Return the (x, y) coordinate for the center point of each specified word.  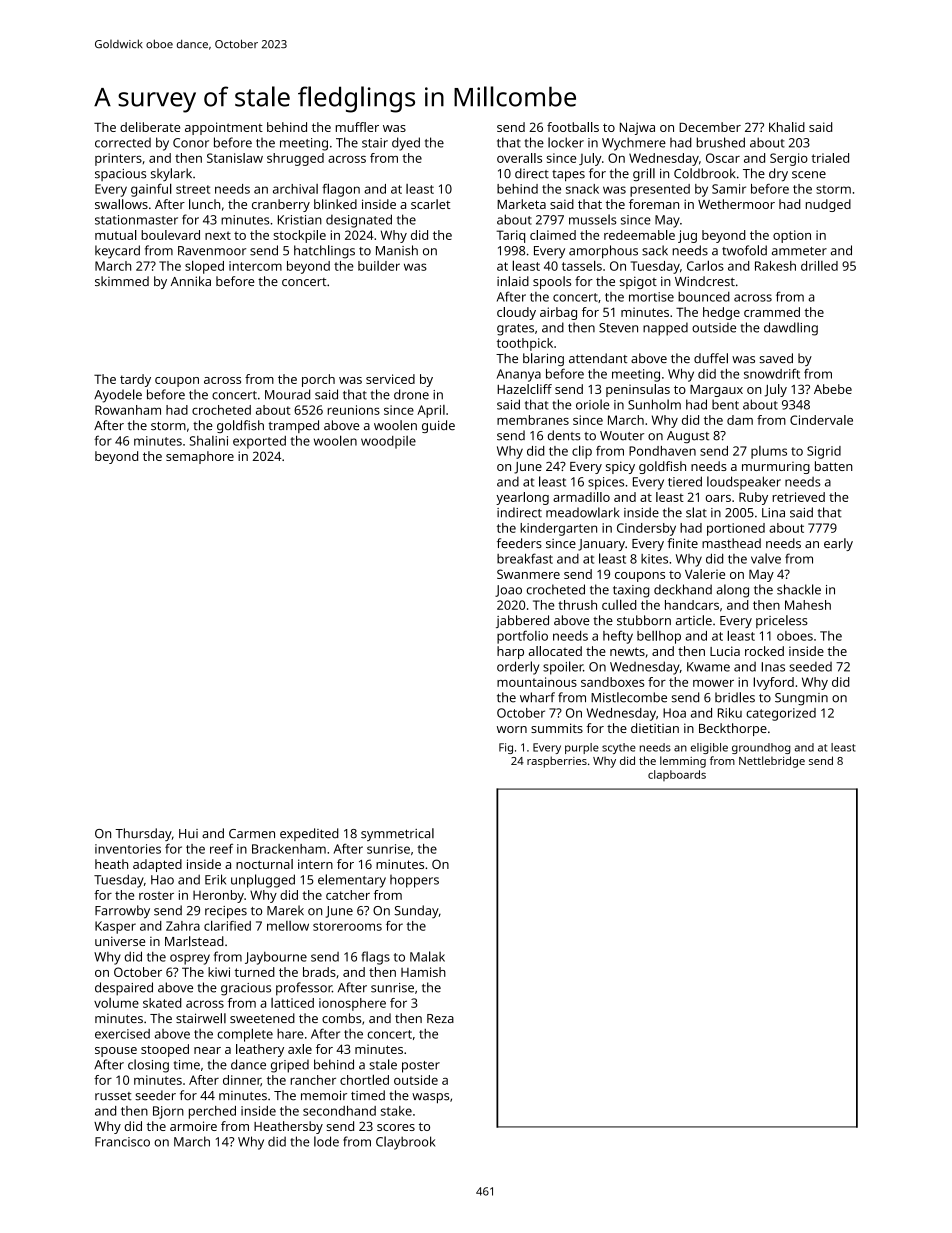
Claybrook (405, 1143)
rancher (313, 1080)
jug (687, 236)
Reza (440, 1018)
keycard (117, 252)
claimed (553, 235)
